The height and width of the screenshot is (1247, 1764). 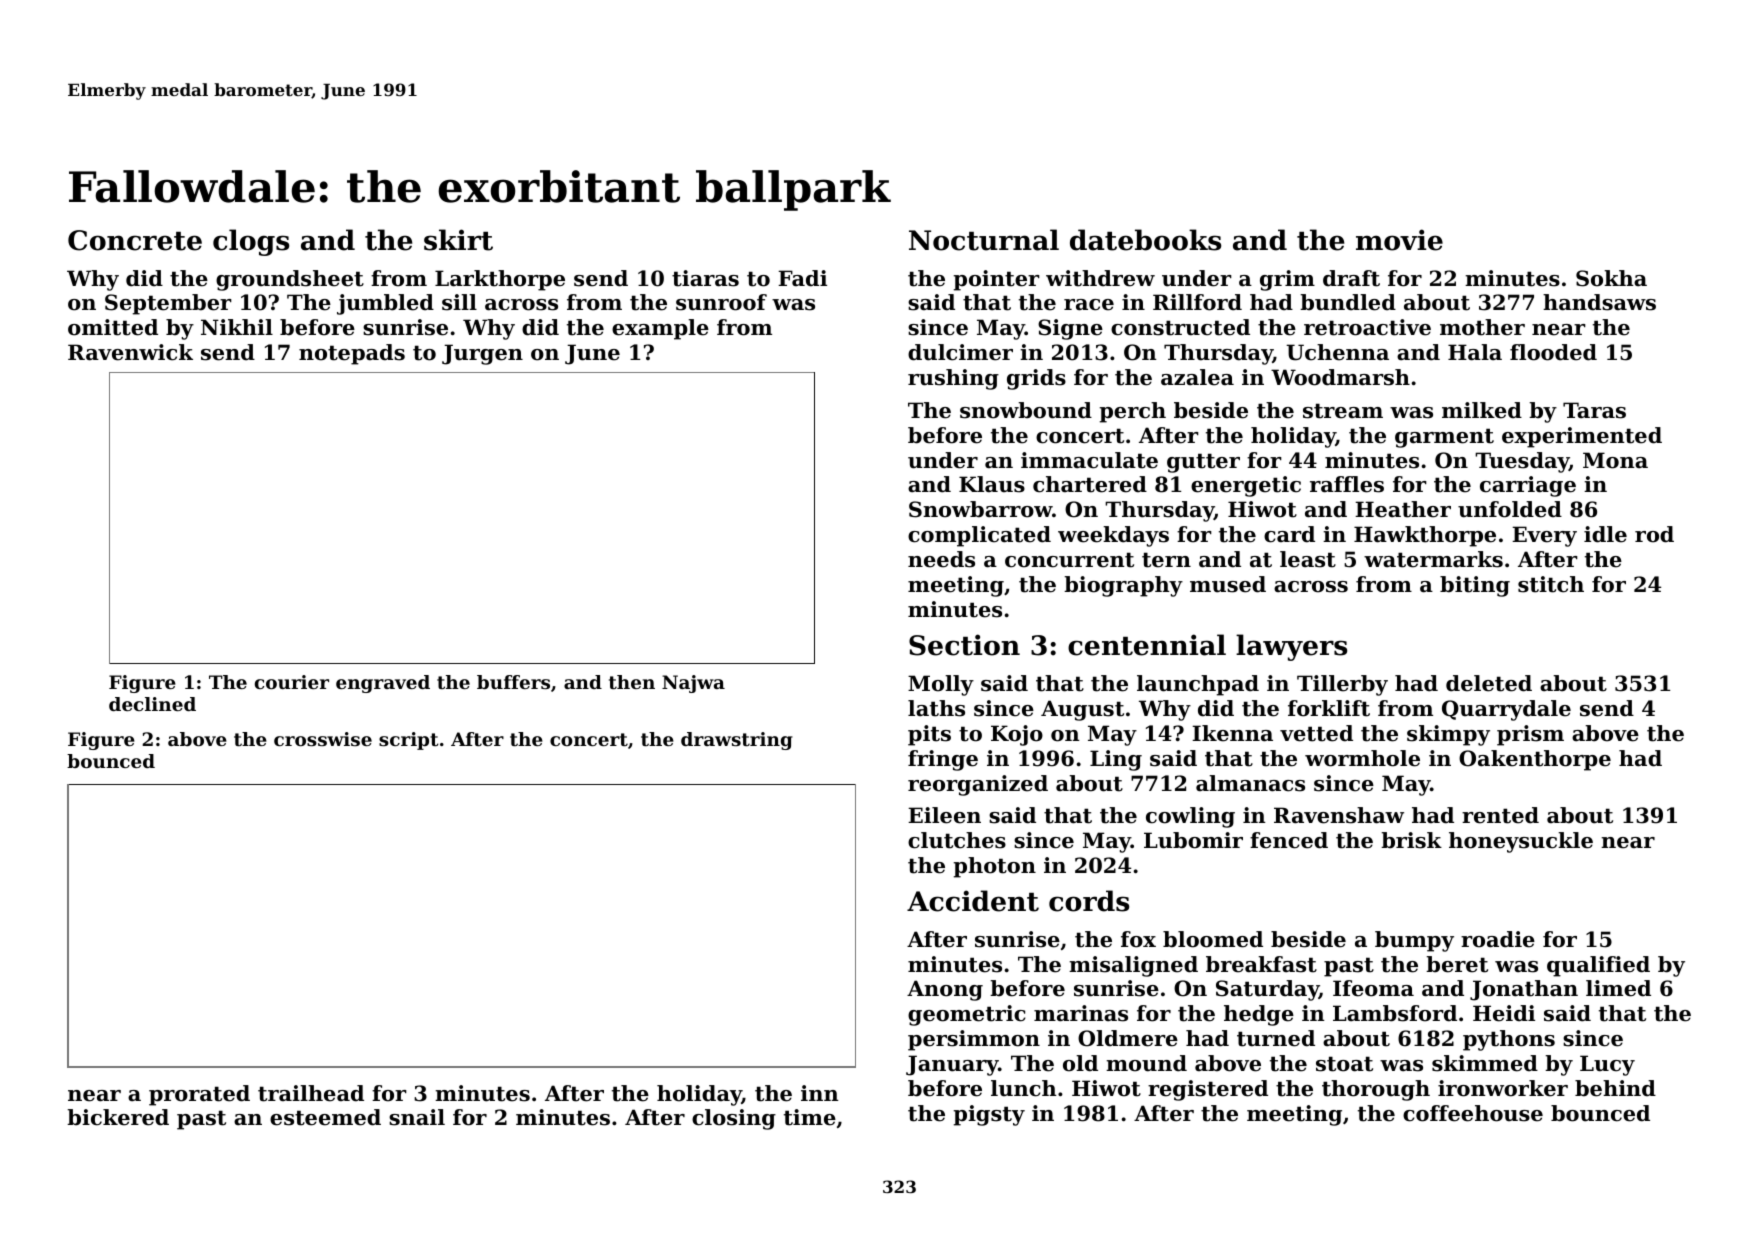 I want to click on pigsty, so click(x=989, y=1115).
